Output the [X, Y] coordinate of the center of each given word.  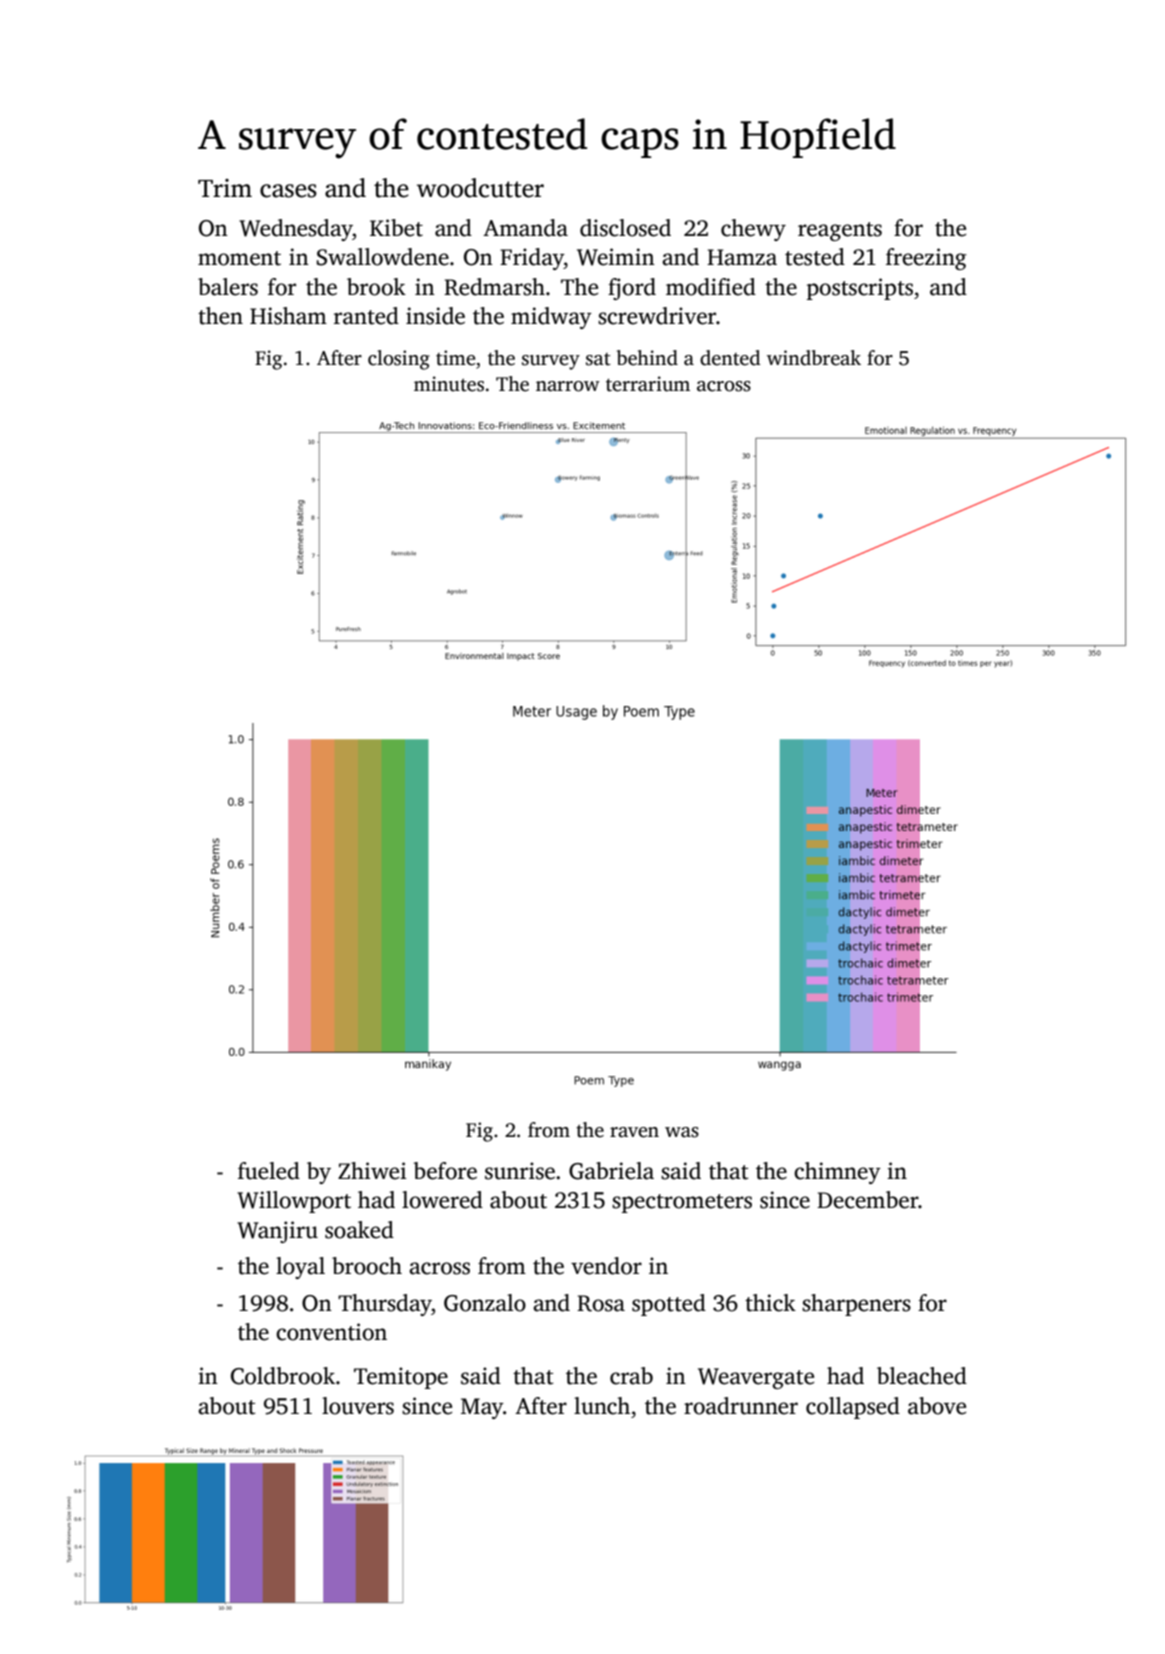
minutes [449, 384]
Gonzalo [485, 1303]
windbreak [814, 358]
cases [288, 191]
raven [634, 1132]
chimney [837, 1173]
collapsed [853, 1408]
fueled [269, 1171]
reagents [840, 231]
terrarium [648, 384]
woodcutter [480, 188]
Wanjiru [277, 1232]
